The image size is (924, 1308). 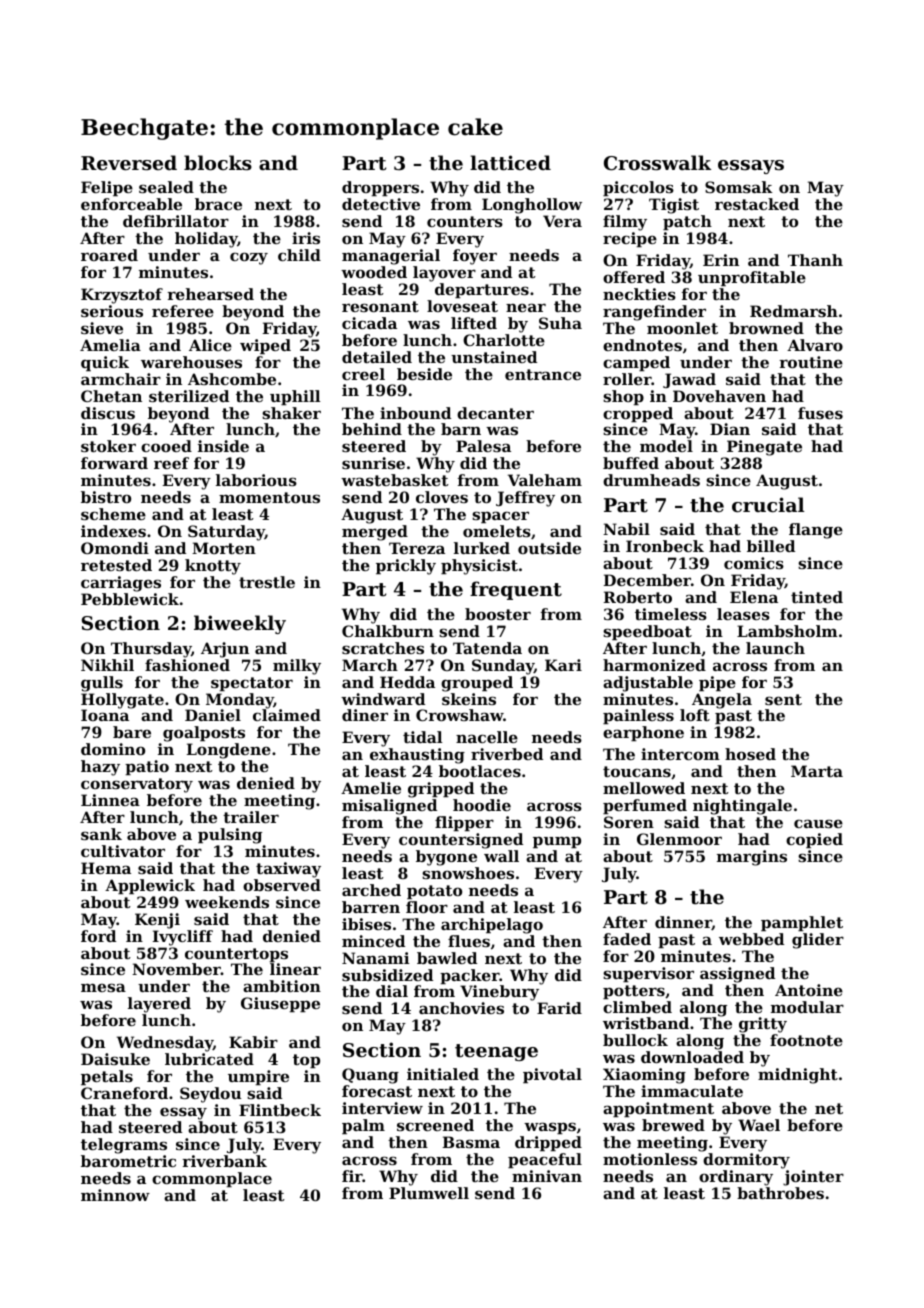 I want to click on foyer, so click(x=475, y=257).
